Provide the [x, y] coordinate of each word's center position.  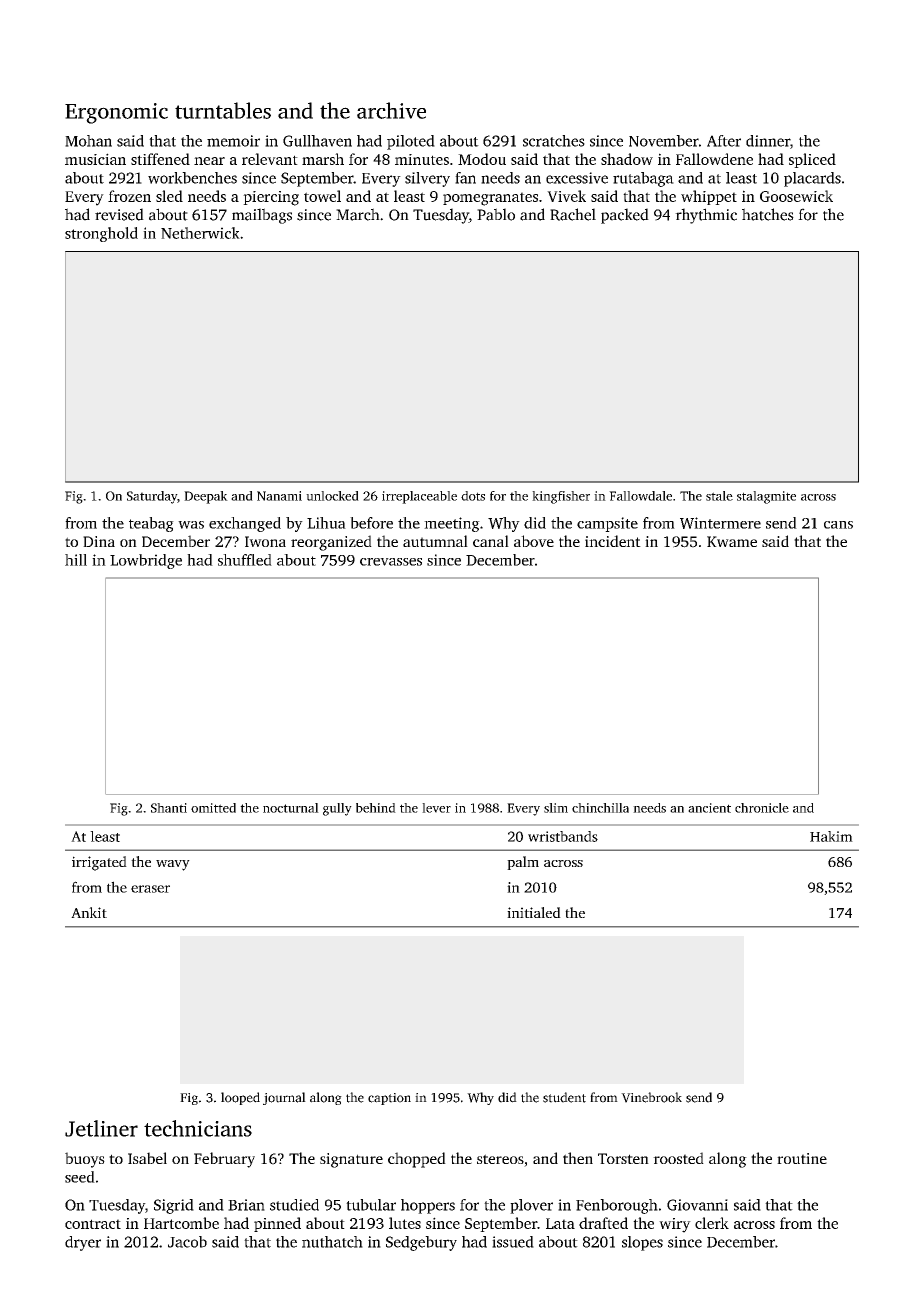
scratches [554, 141]
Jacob [187, 1242]
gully [337, 809]
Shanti [169, 808]
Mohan [88, 141]
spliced [812, 160]
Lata [560, 1223]
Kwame [732, 541]
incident [613, 541]
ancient [709, 808]
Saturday [152, 497]
